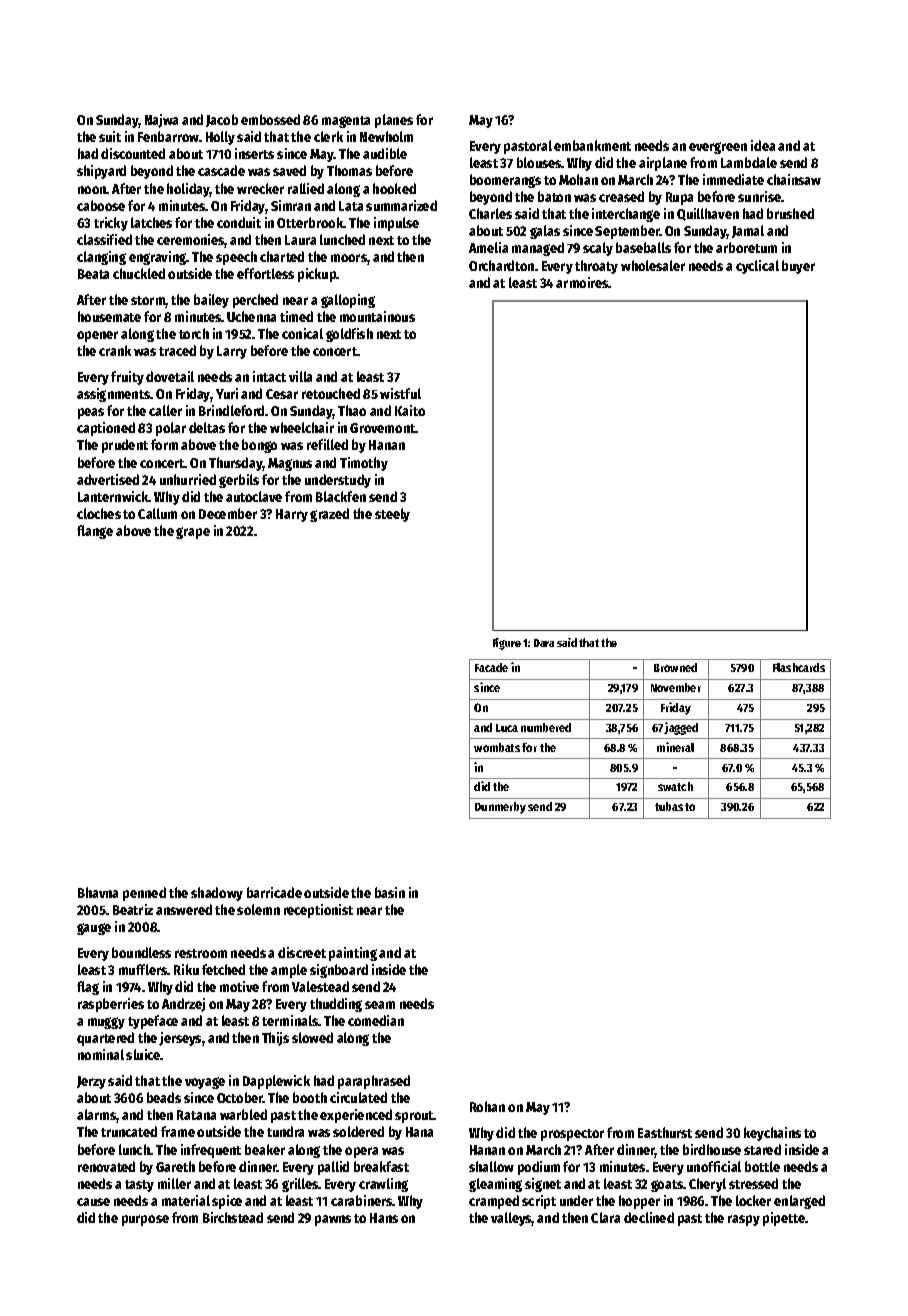 This screenshot has height=1316, width=908. I want to click on Kaito, so click(410, 410).
